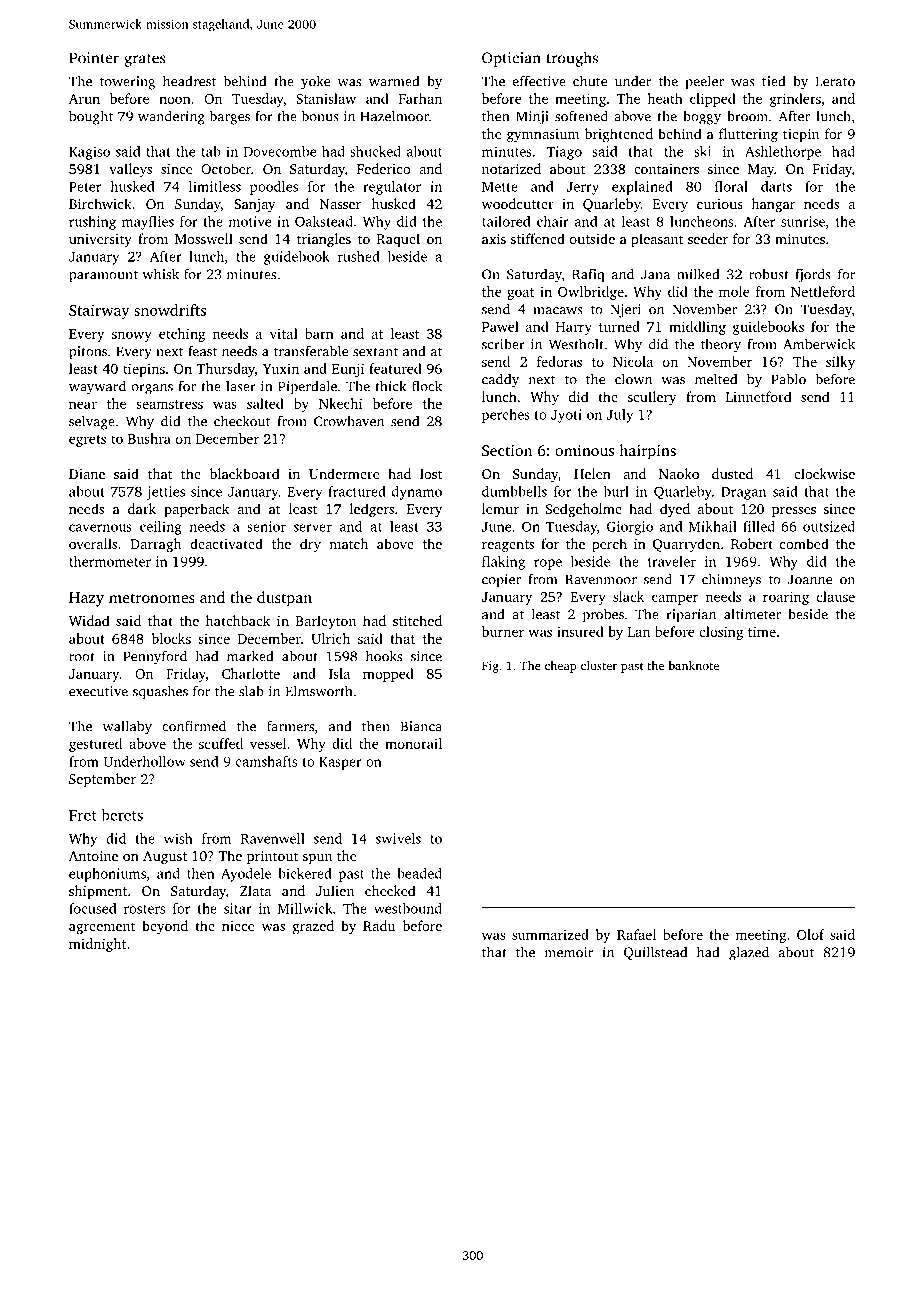 The image size is (924, 1308). What do you see at coordinates (196, 510) in the page?
I see `paperback` at bounding box center [196, 510].
